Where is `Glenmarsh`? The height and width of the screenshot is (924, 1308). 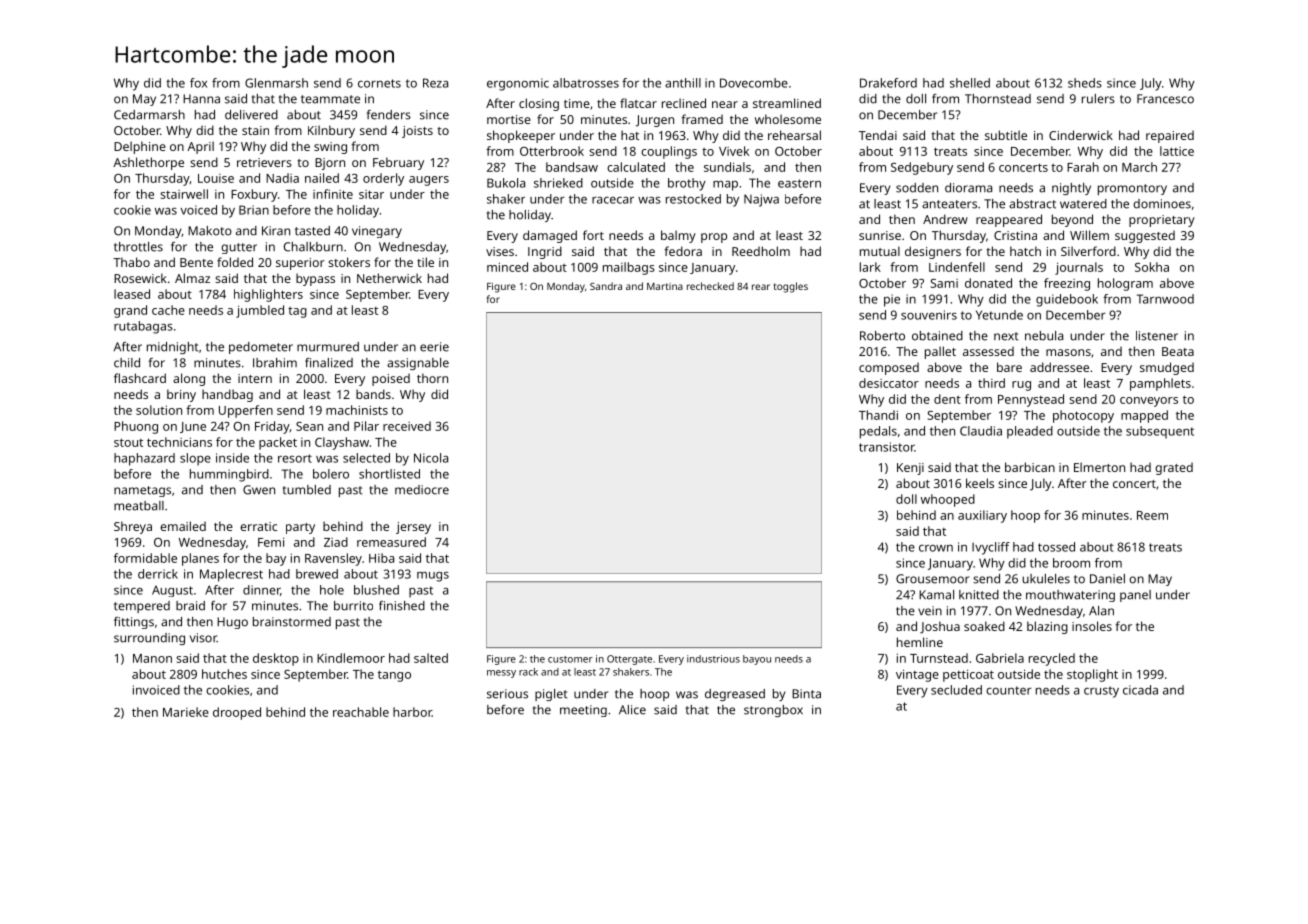
Glenmarsh is located at coordinates (276, 83).
